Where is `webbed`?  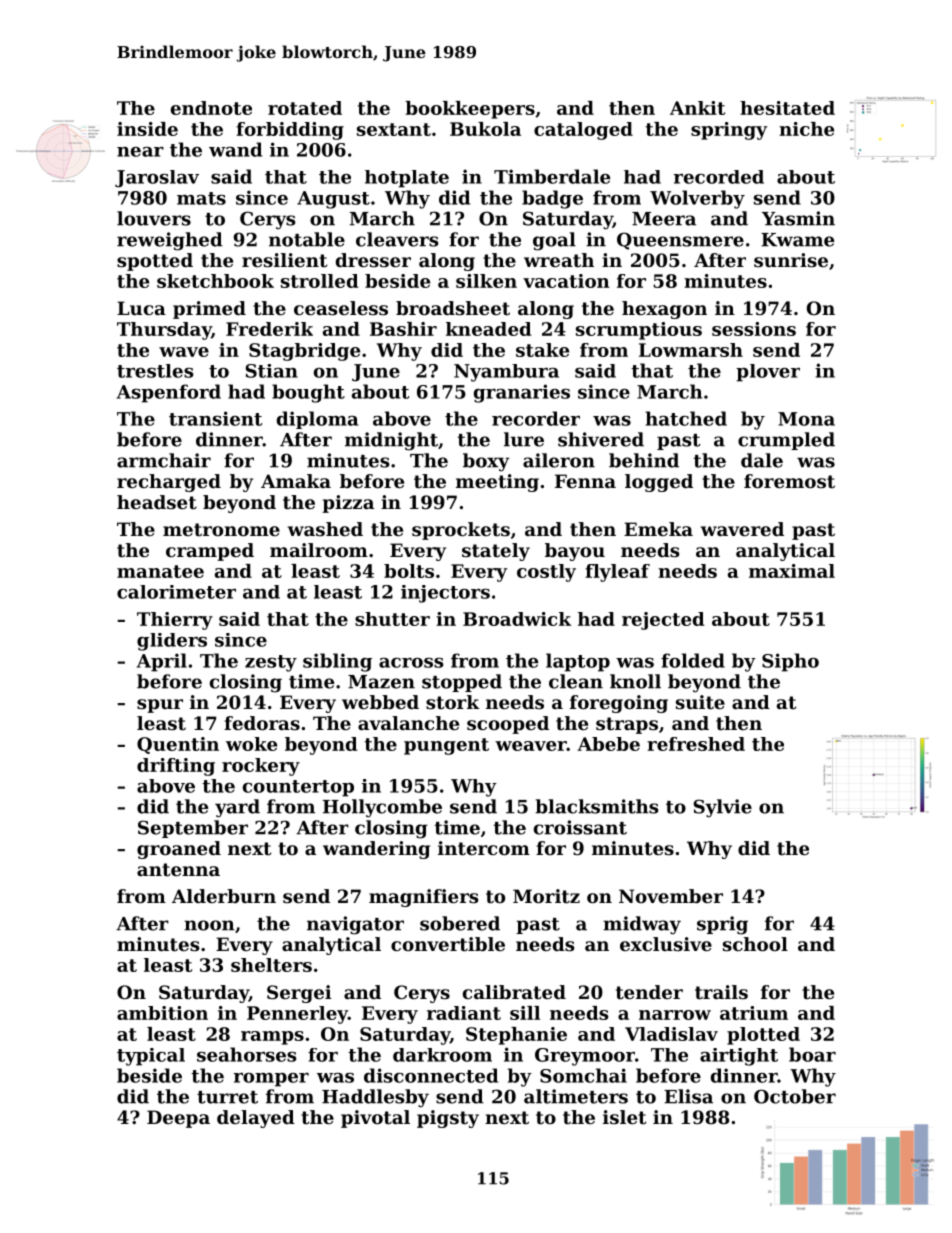 webbed is located at coordinates (380, 702).
